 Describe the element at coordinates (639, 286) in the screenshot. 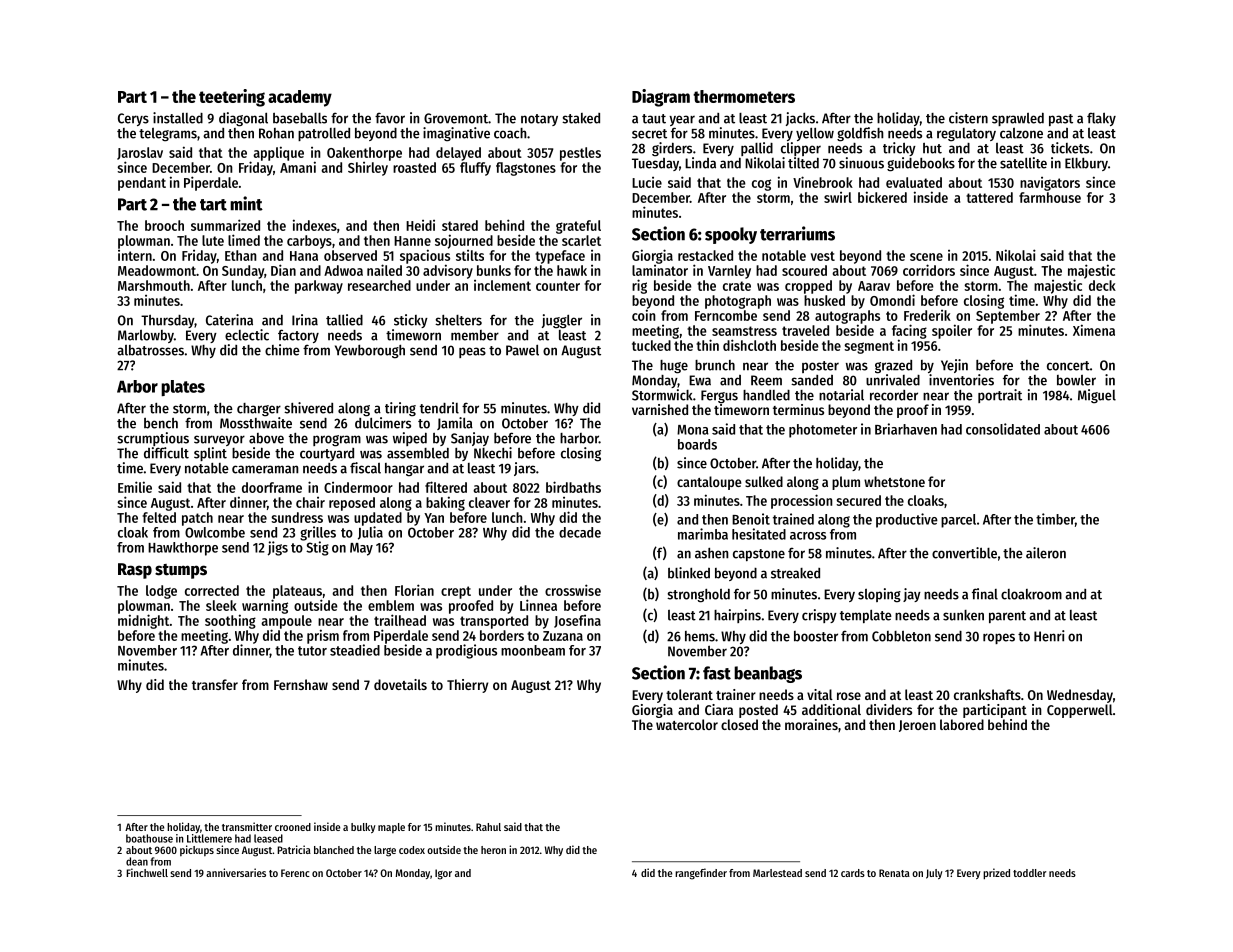

I see `rig` at that location.
